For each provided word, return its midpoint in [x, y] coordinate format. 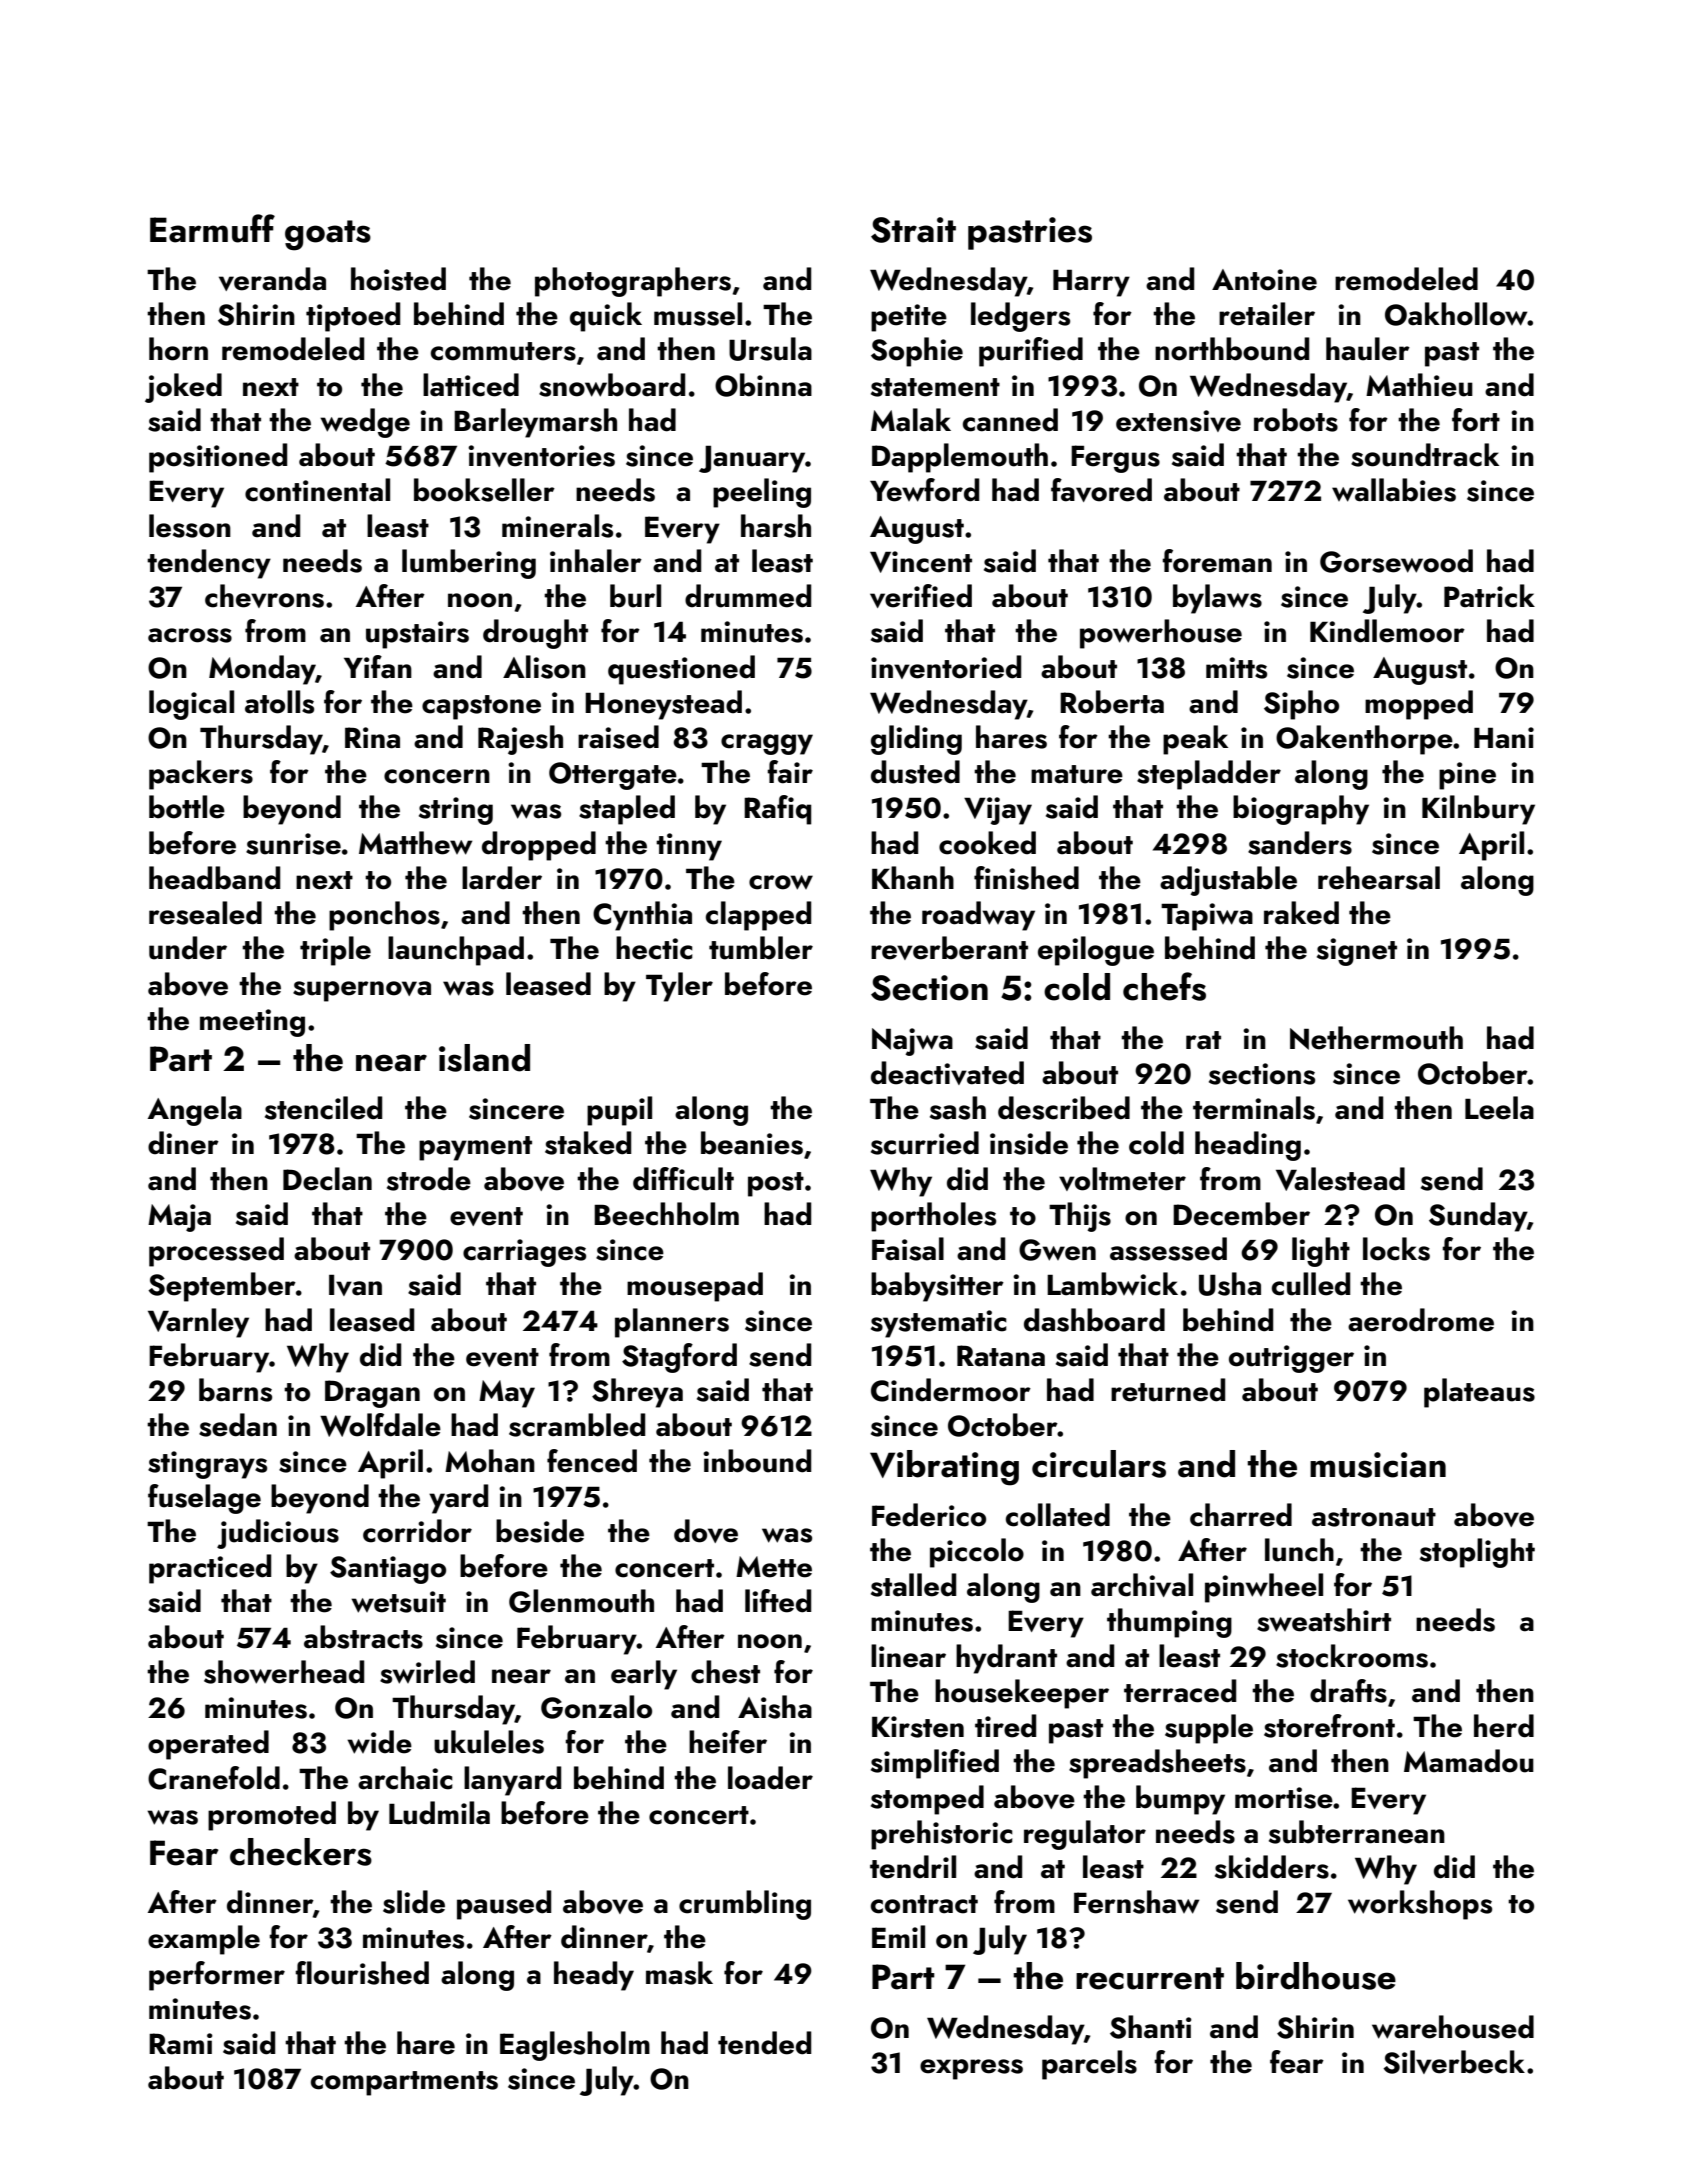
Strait [913, 230]
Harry [1091, 283]
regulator [1085, 1835]
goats [328, 235]
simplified [935, 1764]
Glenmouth [581, 1601]
